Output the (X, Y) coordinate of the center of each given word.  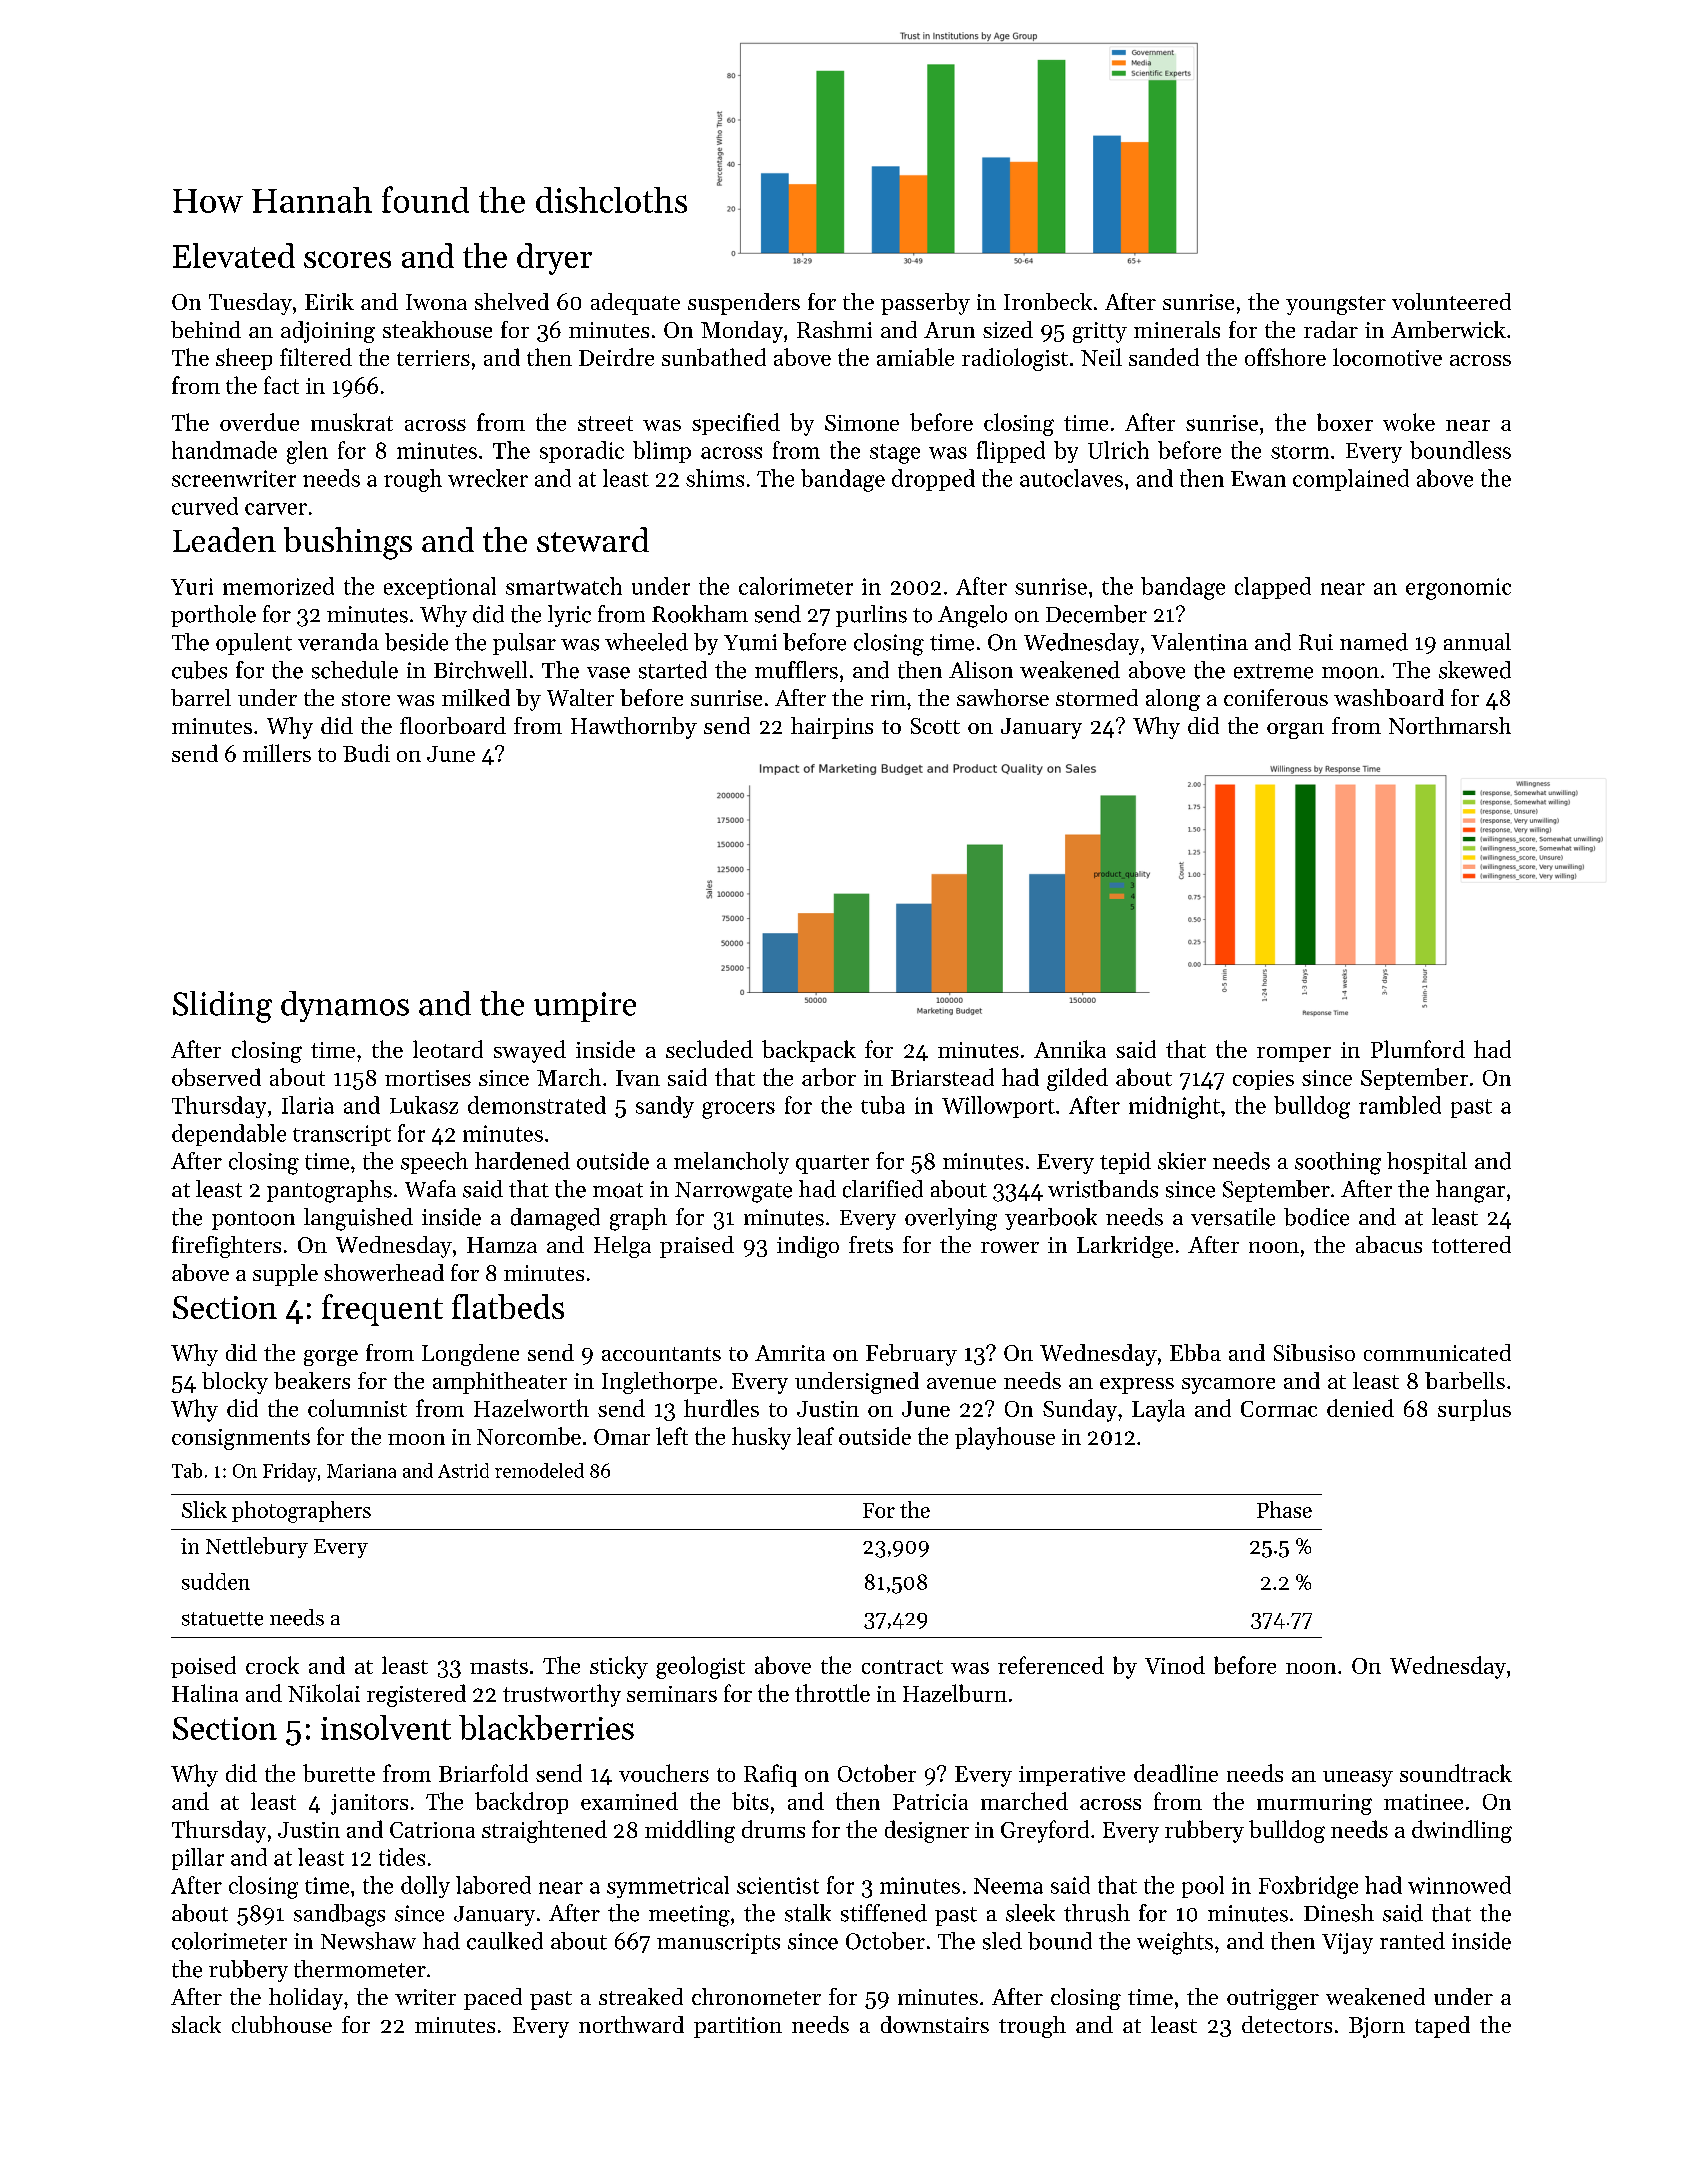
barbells (1465, 1380)
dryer (554, 259)
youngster (1336, 305)
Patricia (930, 1802)
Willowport (998, 1107)
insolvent (386, 1727)
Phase (1284, 1509)
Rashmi (834, 329)
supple (285, 1275)
